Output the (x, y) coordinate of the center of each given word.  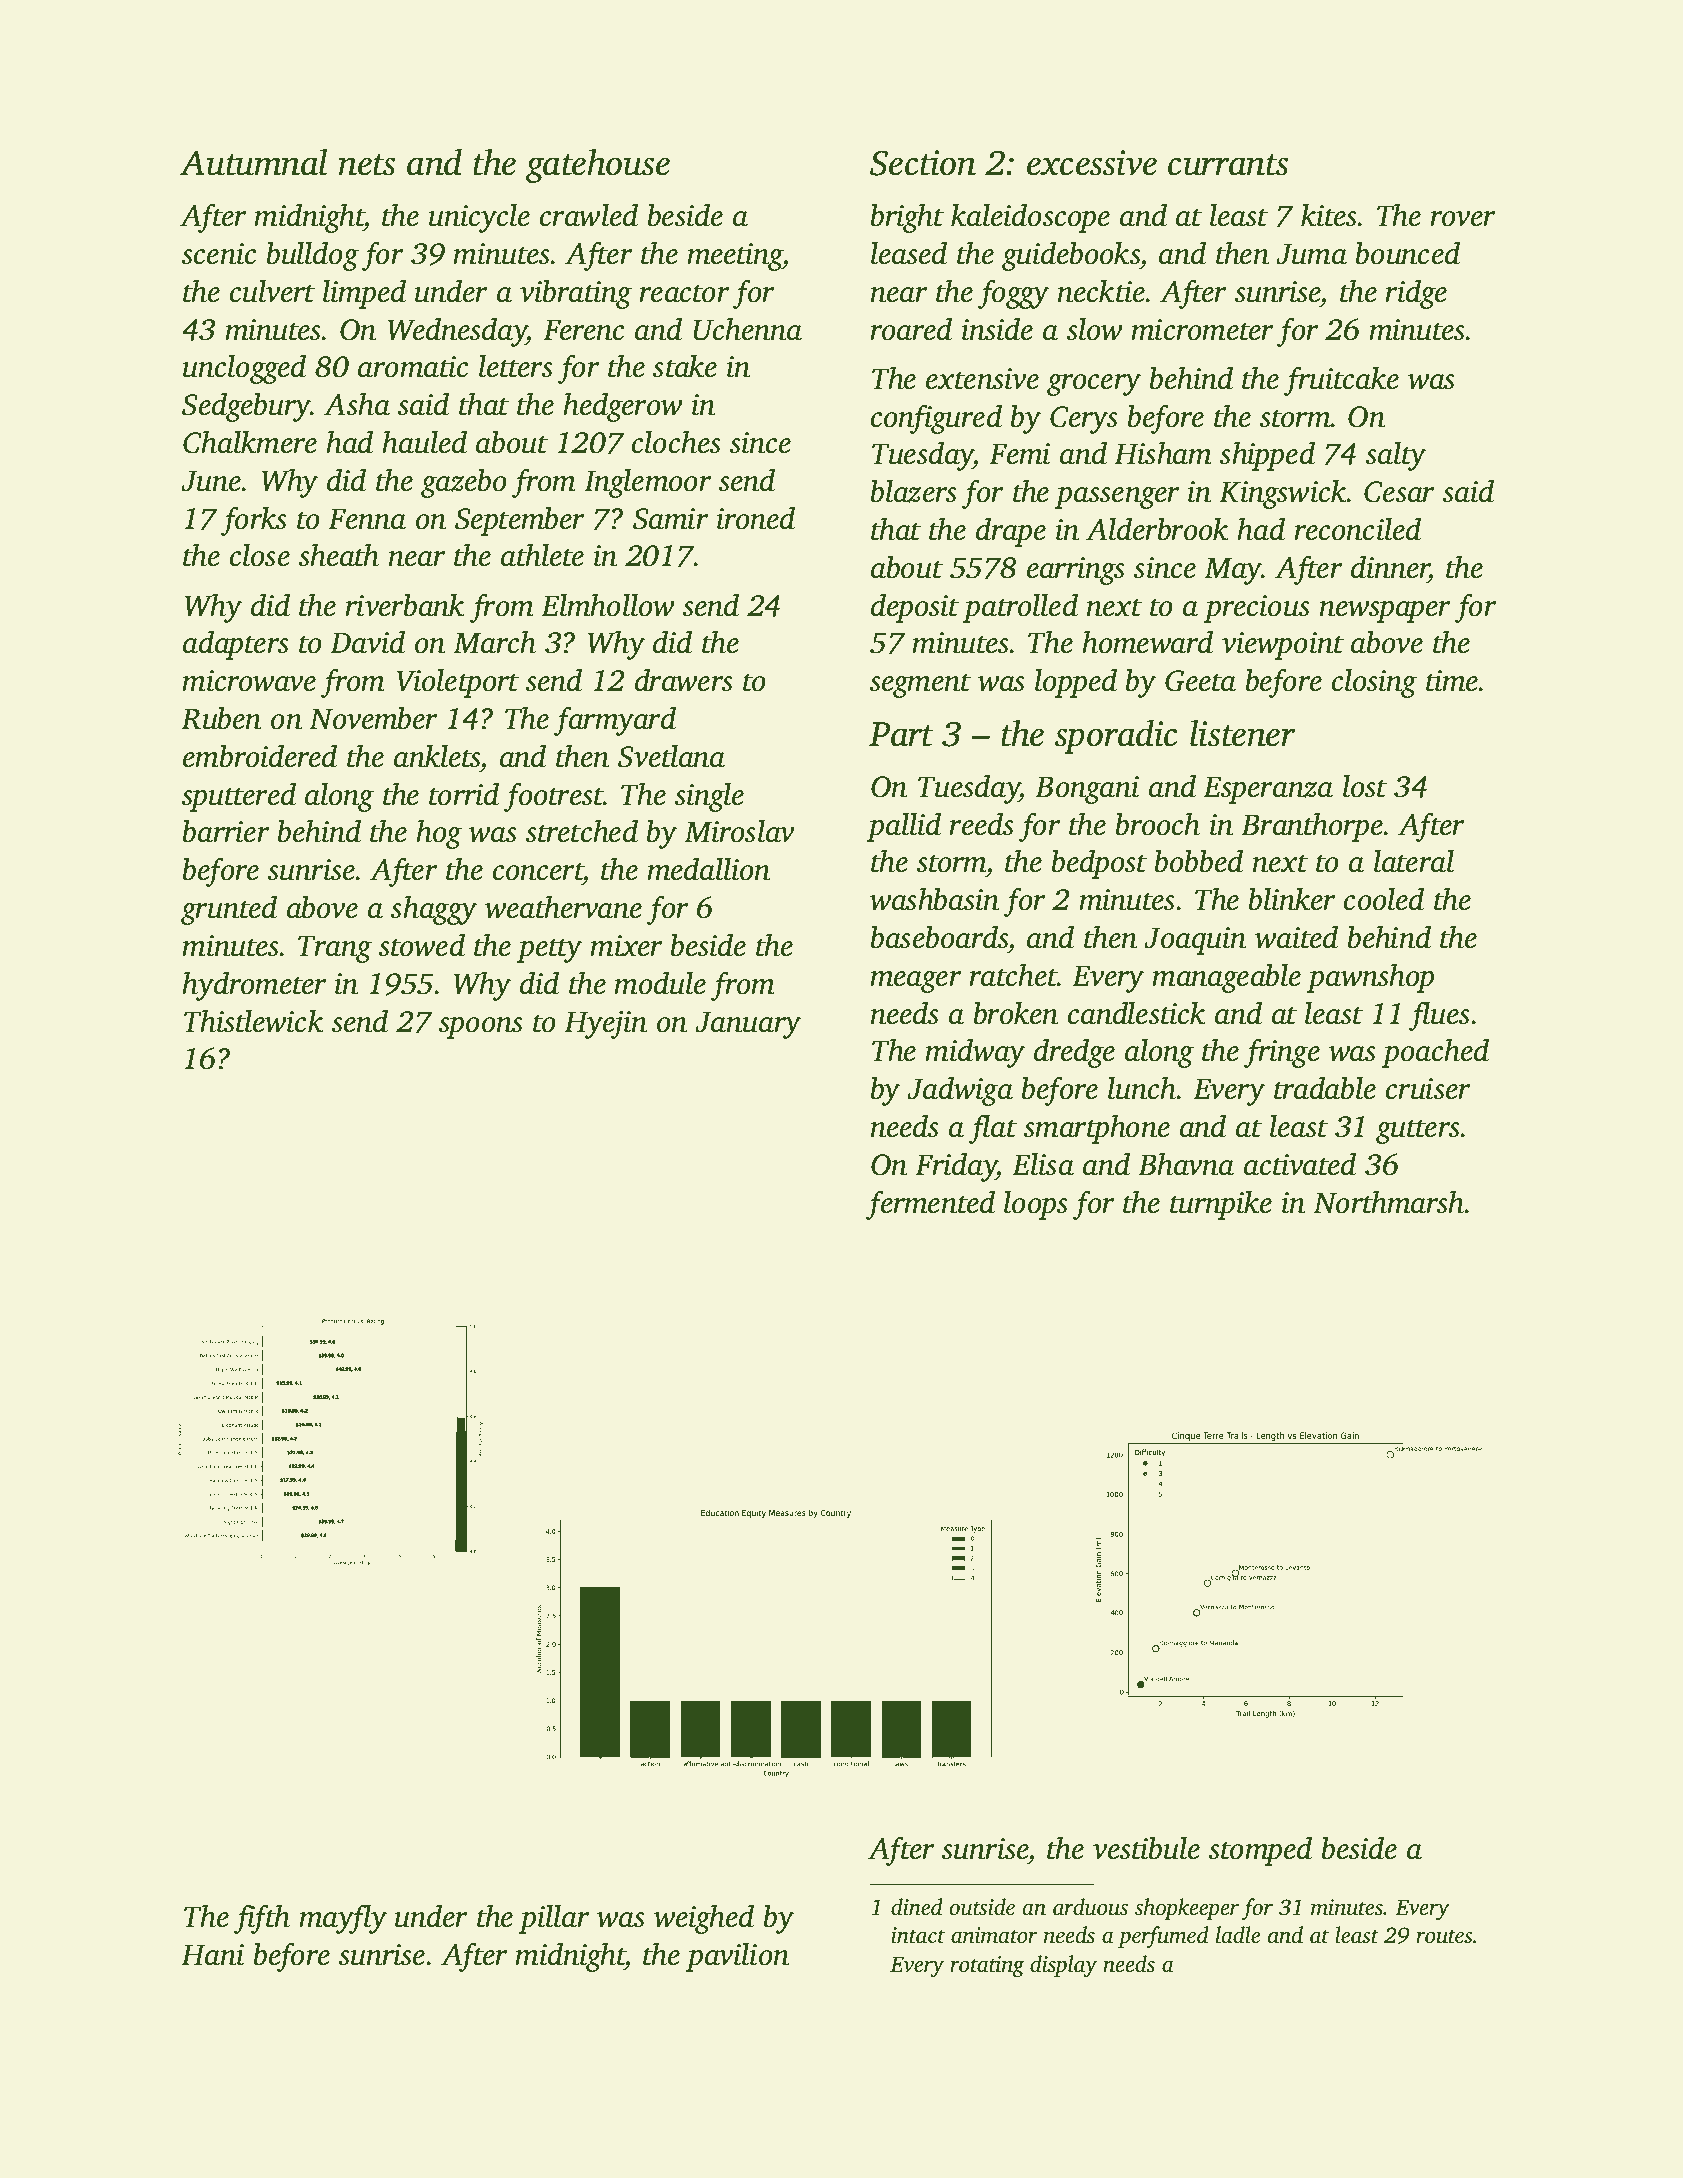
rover (1463, 219)
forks (254, 521)
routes (1444, 1937)
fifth (262, 1919)
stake (685, 366)
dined (917, 1907)
